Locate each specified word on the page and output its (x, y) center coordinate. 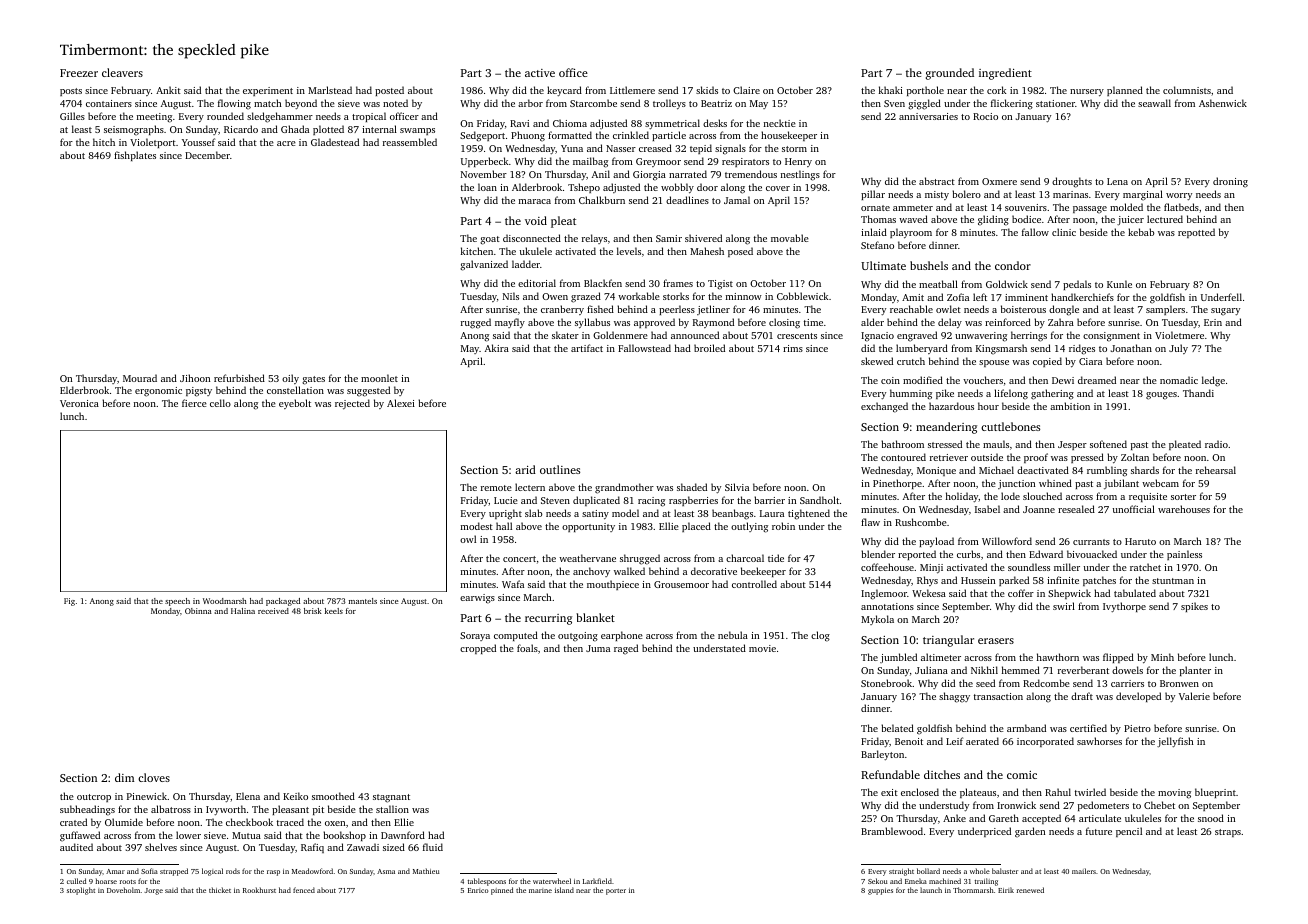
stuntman (1173, 581)
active (540, 73)
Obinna (198, 611)
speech (177, 602)
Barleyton (882, 755)
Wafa (513, 584)
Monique (936, 471)
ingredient (1005, 74)
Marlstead (330, 90)
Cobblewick (802, 296)
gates (313, 380)
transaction (998, 696)
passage (1090, 210)
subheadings (87, 810)
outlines (560, 469)
